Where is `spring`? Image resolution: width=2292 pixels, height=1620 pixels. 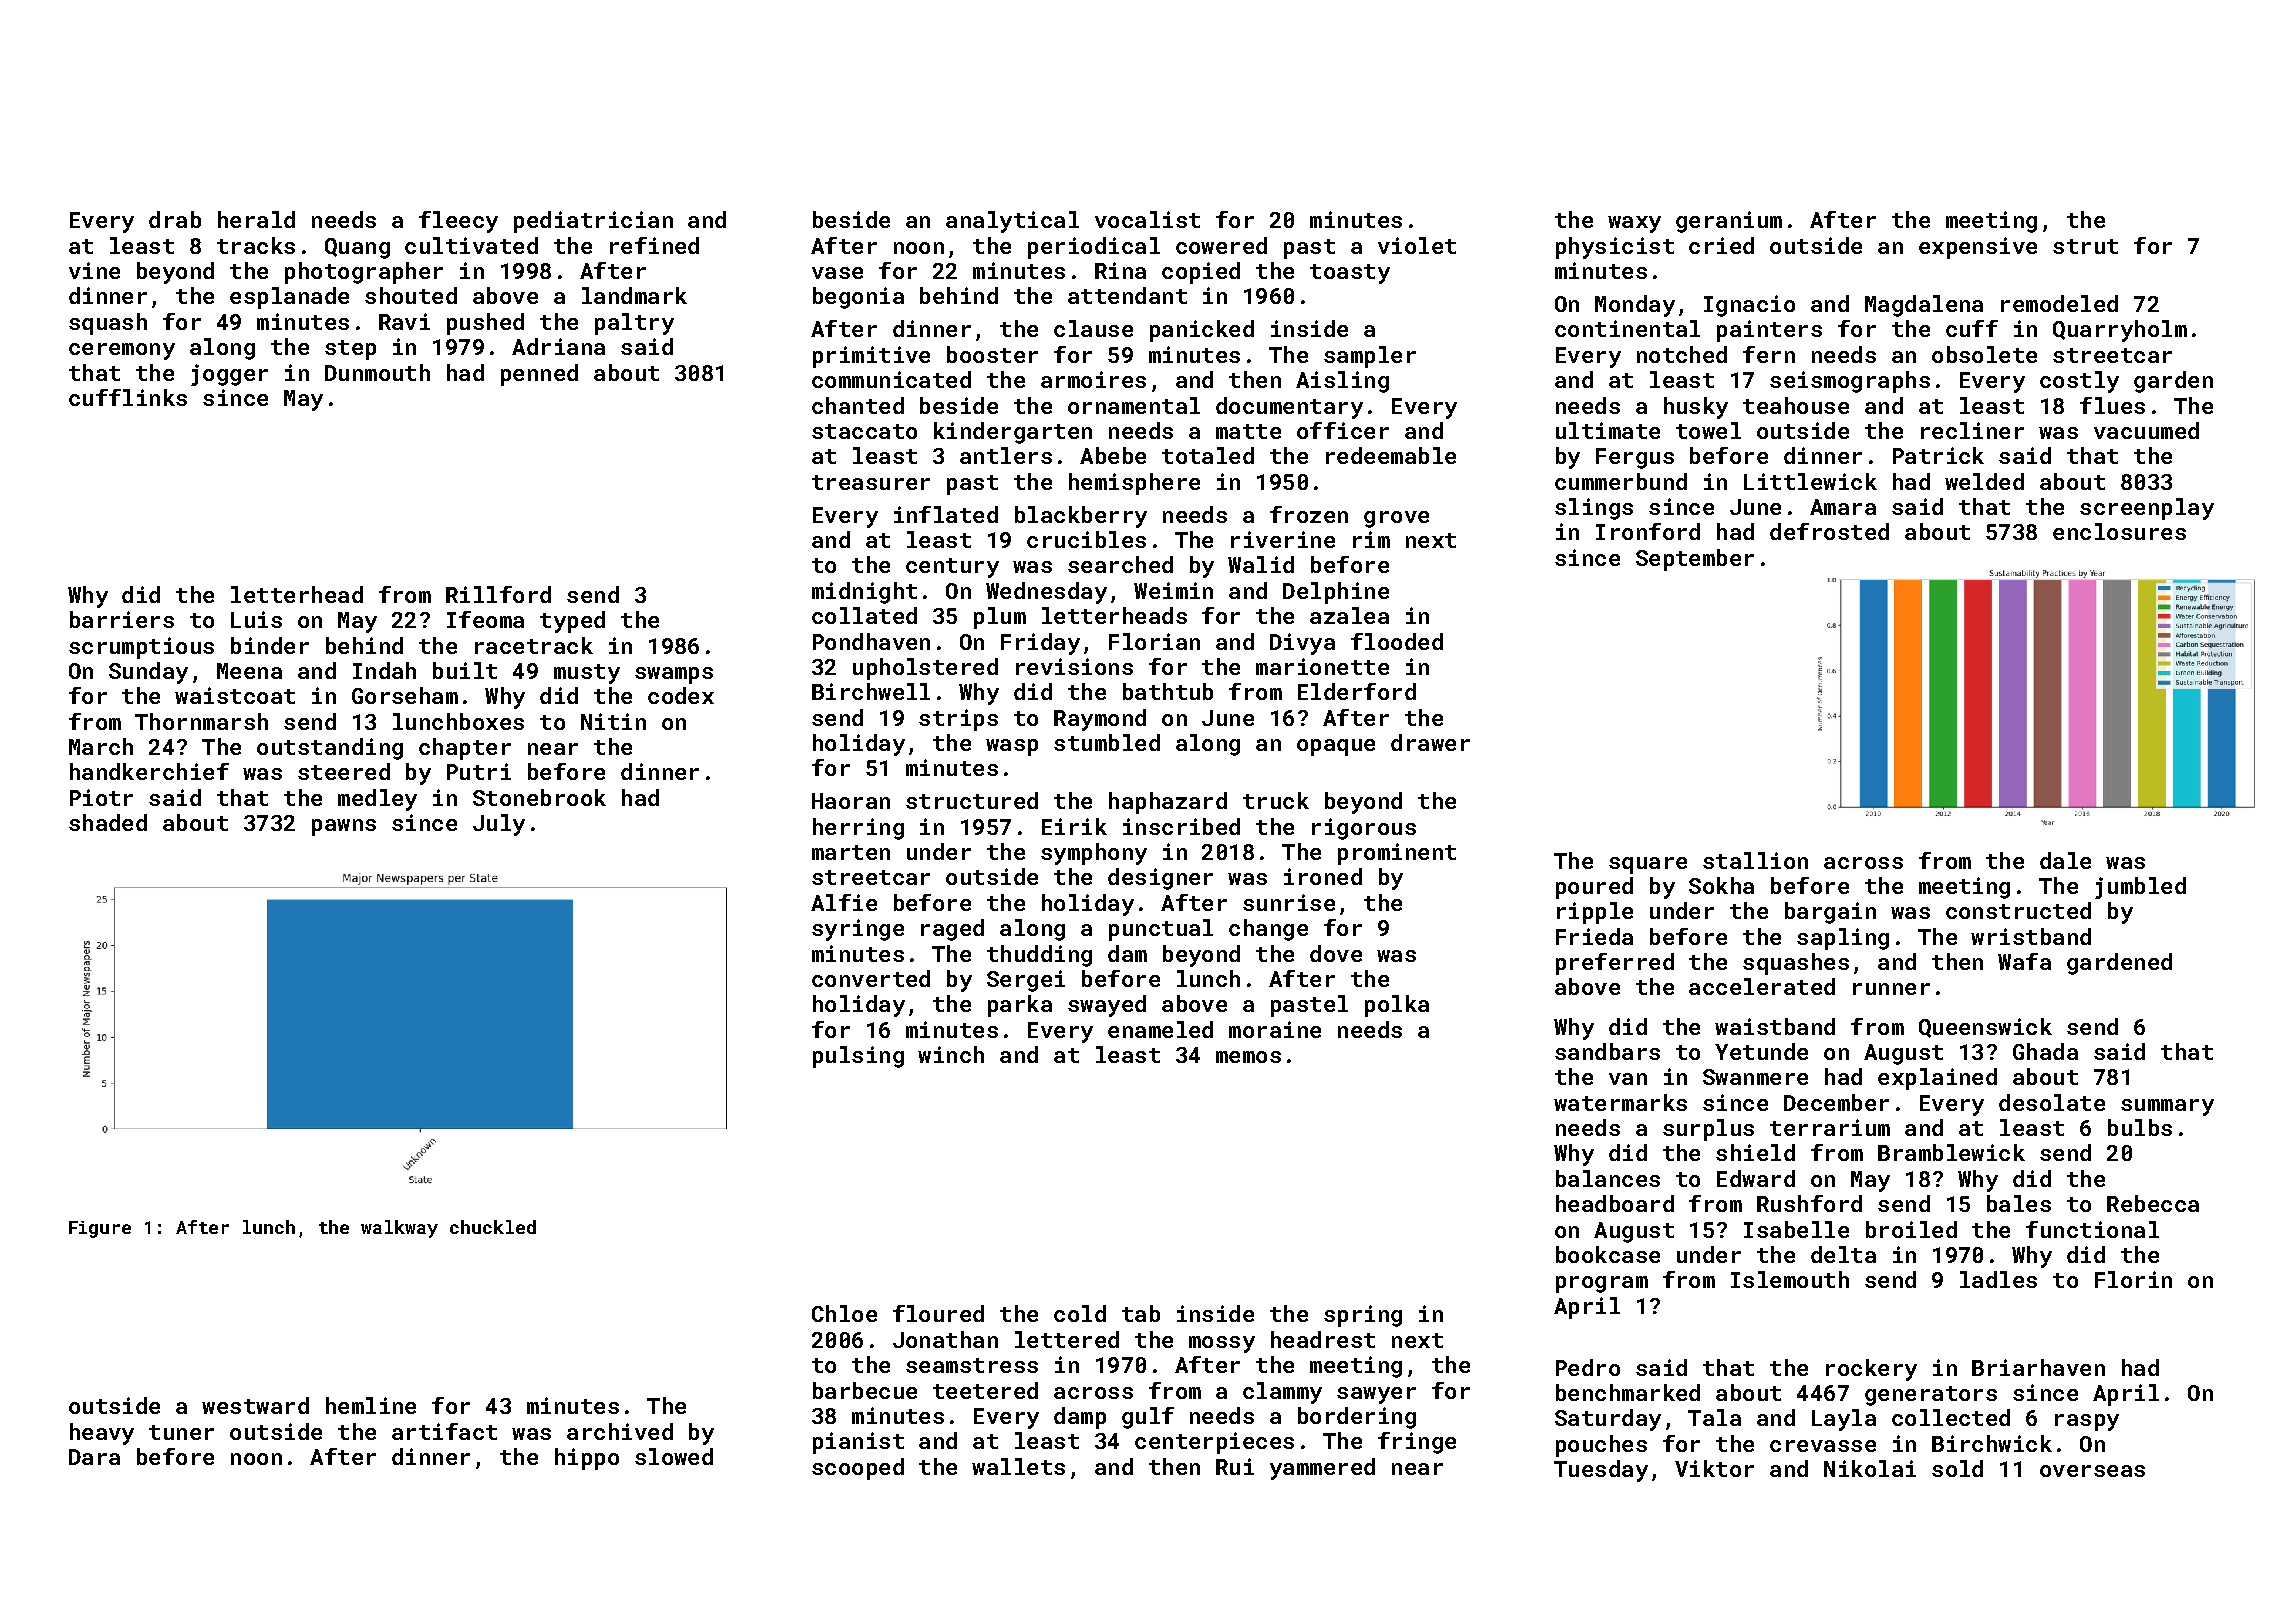
spring is located at coordinates (1363, 1316).
